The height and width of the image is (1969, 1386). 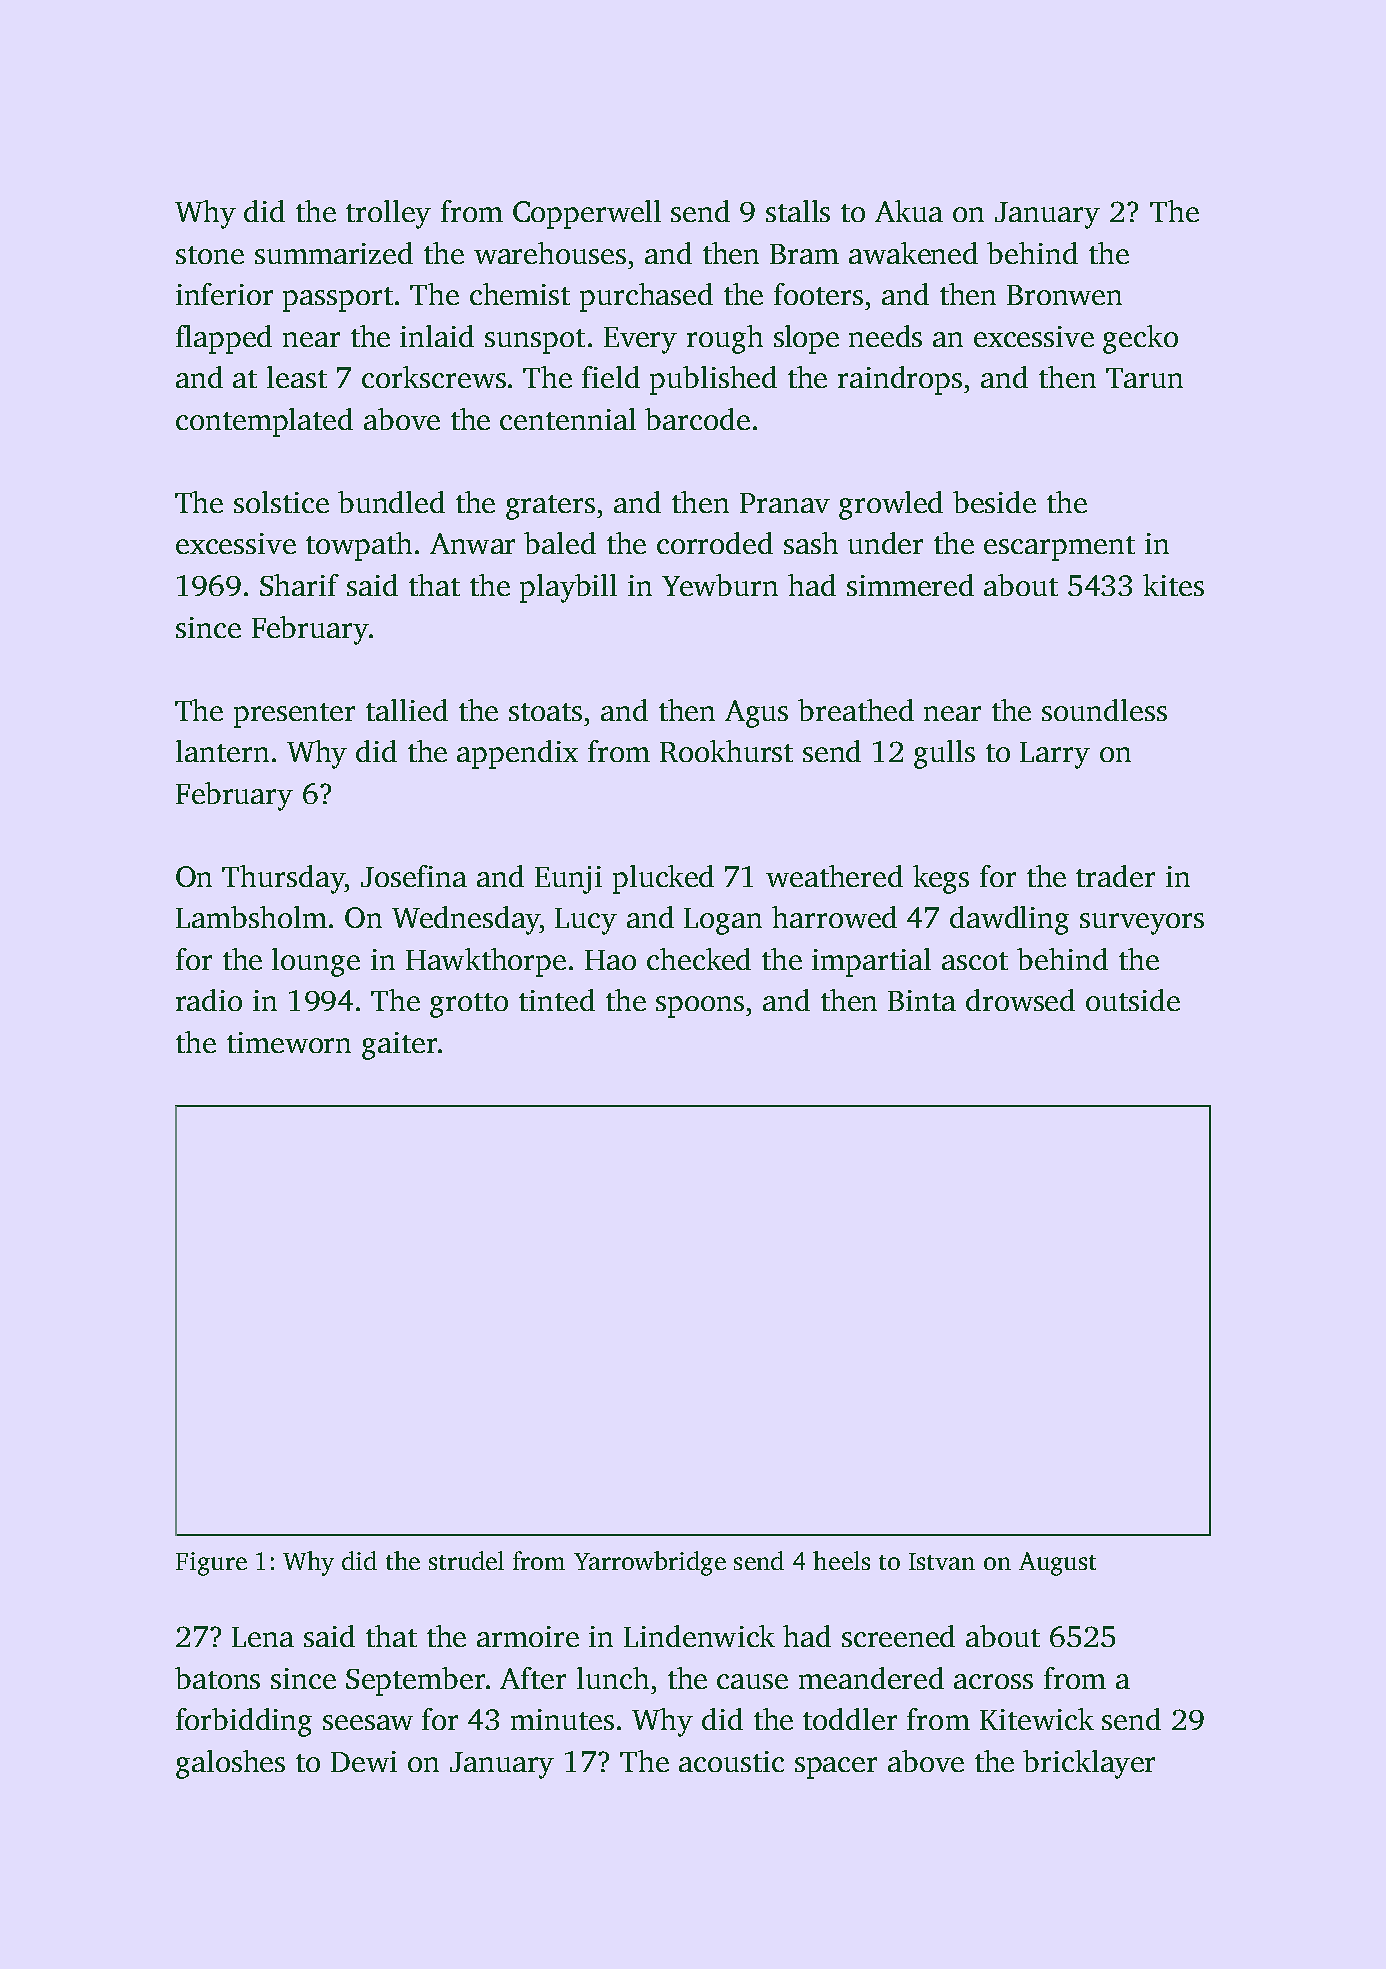 I want to click on Josefina, so click(x=414, y=876).
